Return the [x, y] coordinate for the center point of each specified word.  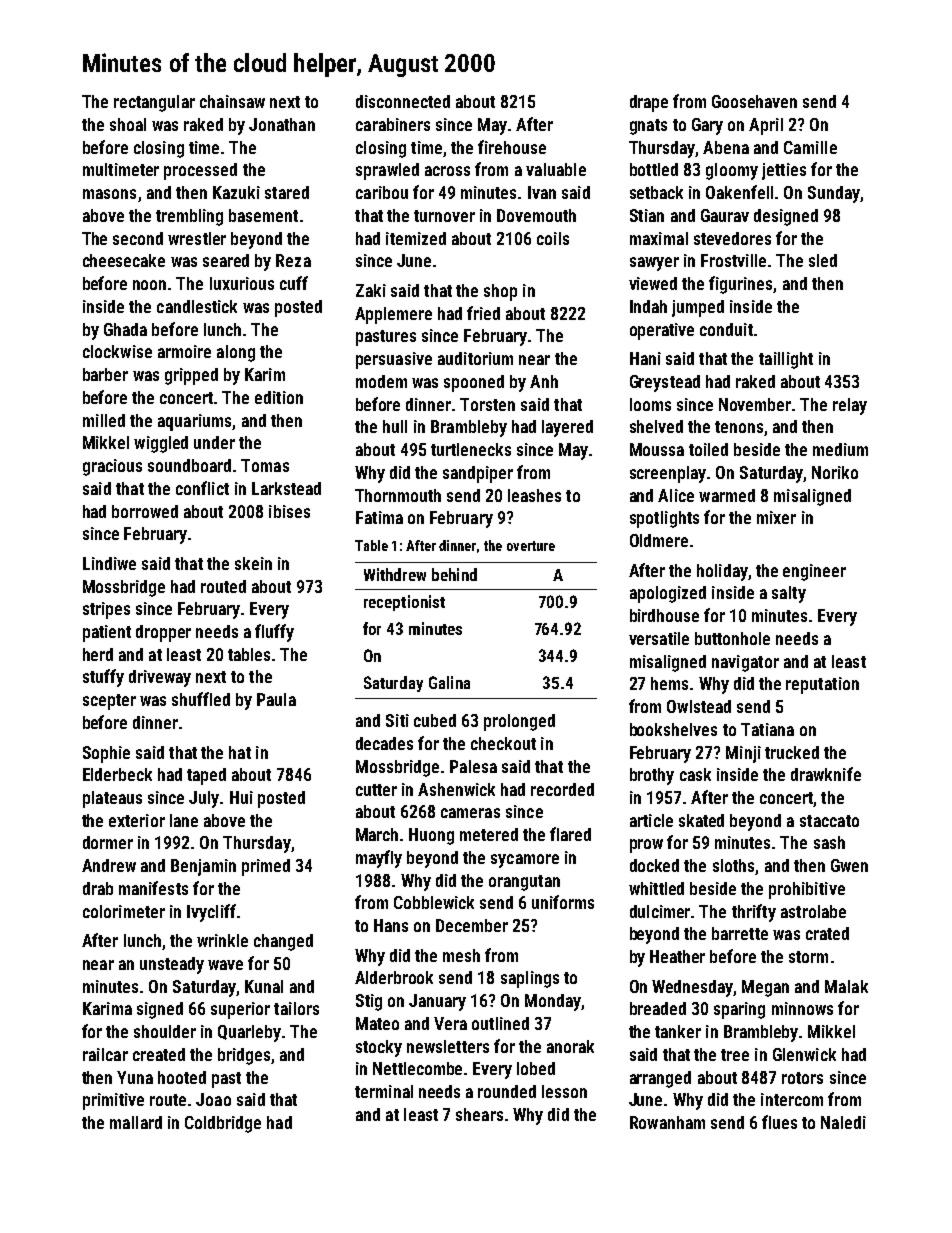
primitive [113, 1101]
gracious [112, 467]
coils [553, 238]
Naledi [843, 1122]
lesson [564, 1091]
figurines [740, 285]
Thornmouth [398, 495]
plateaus [112, 799]
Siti [397, 720]
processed [200, 171]
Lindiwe [109, 563]
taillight [786, 360]
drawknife [826, 774]
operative [662, 331]
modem [381, 381]
